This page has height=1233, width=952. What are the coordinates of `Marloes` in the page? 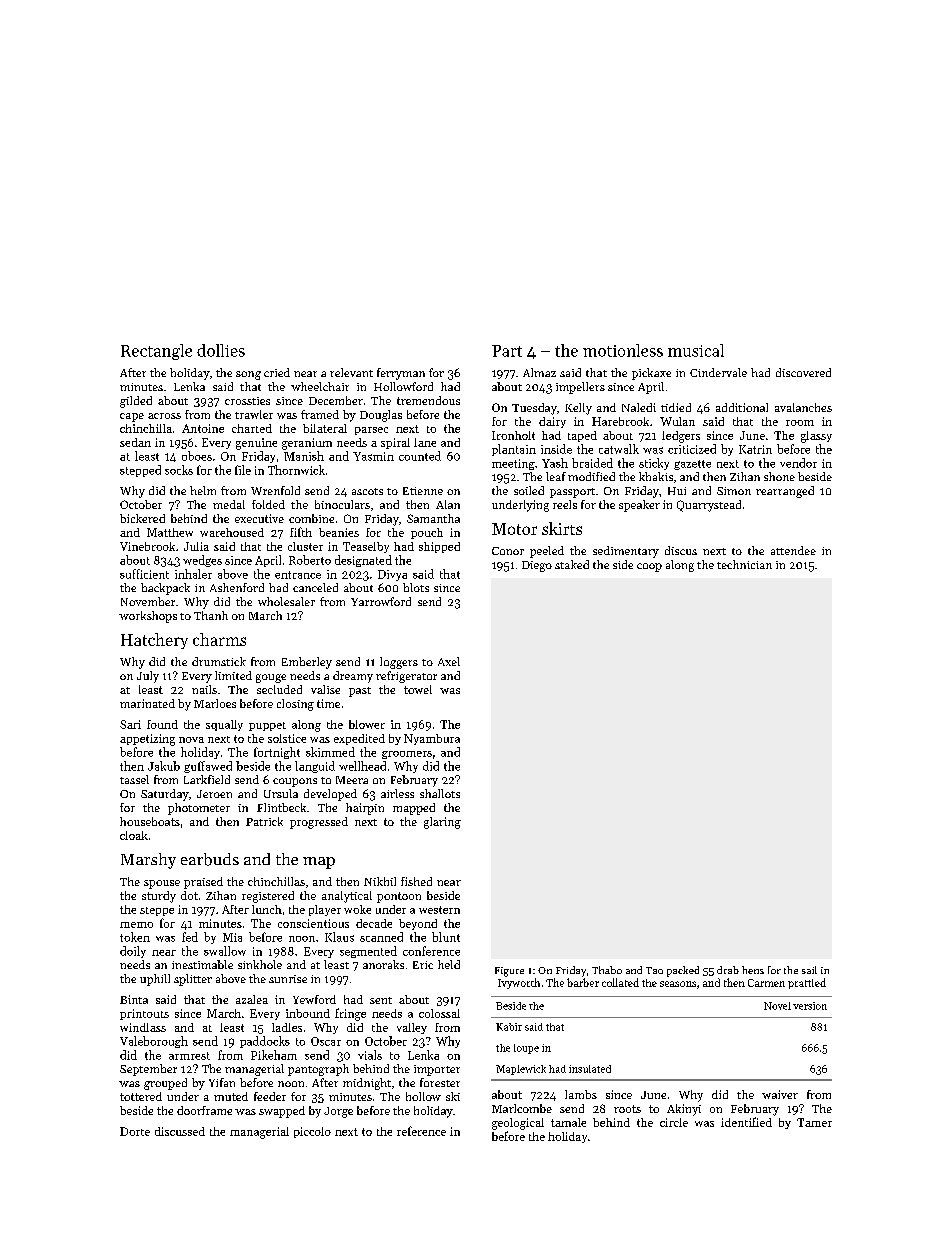 It's located at (215, 703).
